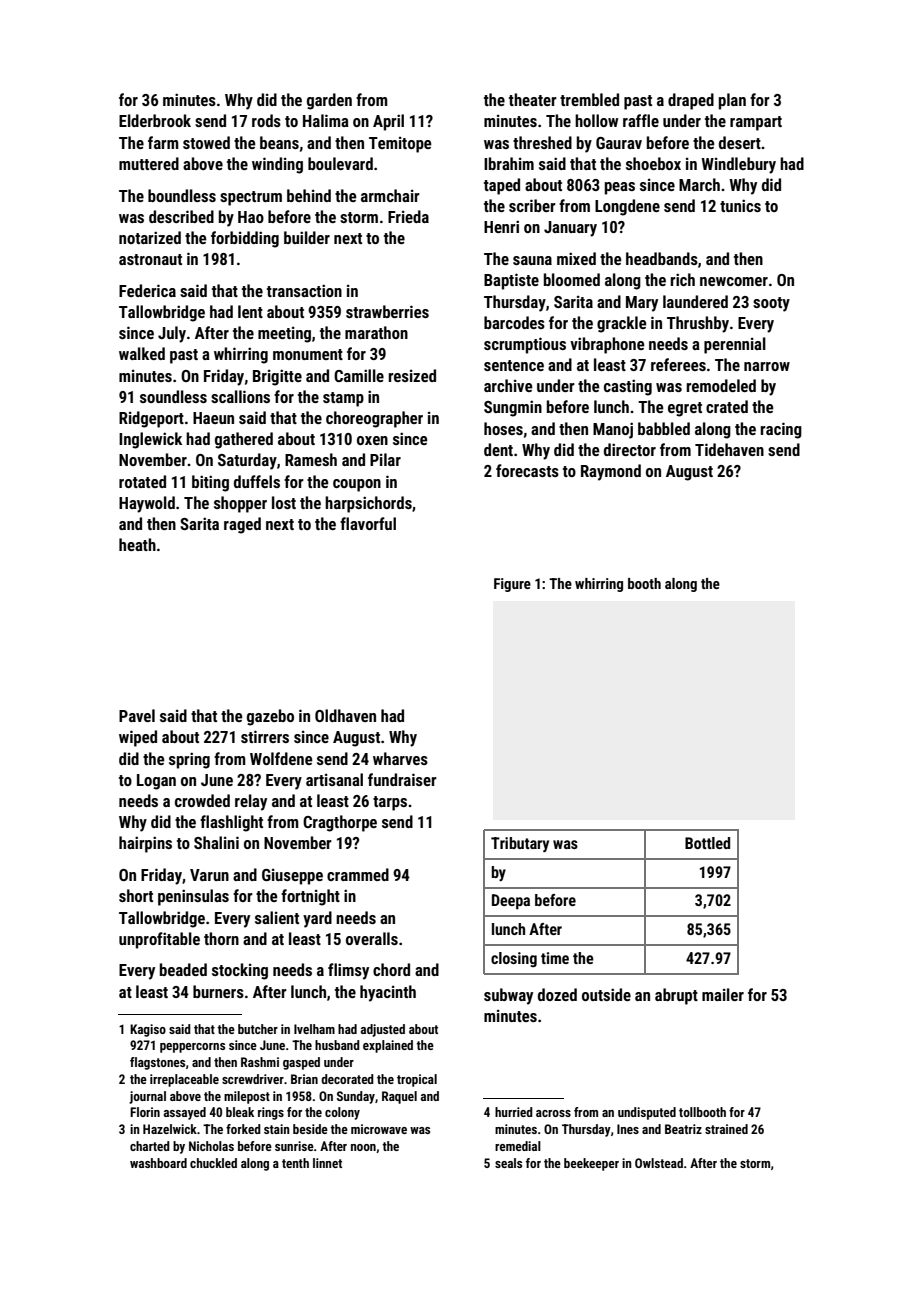 This document has width=924, height=1314. Describe the element at coordinates (514, 959) in the document. I see `closing` at that location.
